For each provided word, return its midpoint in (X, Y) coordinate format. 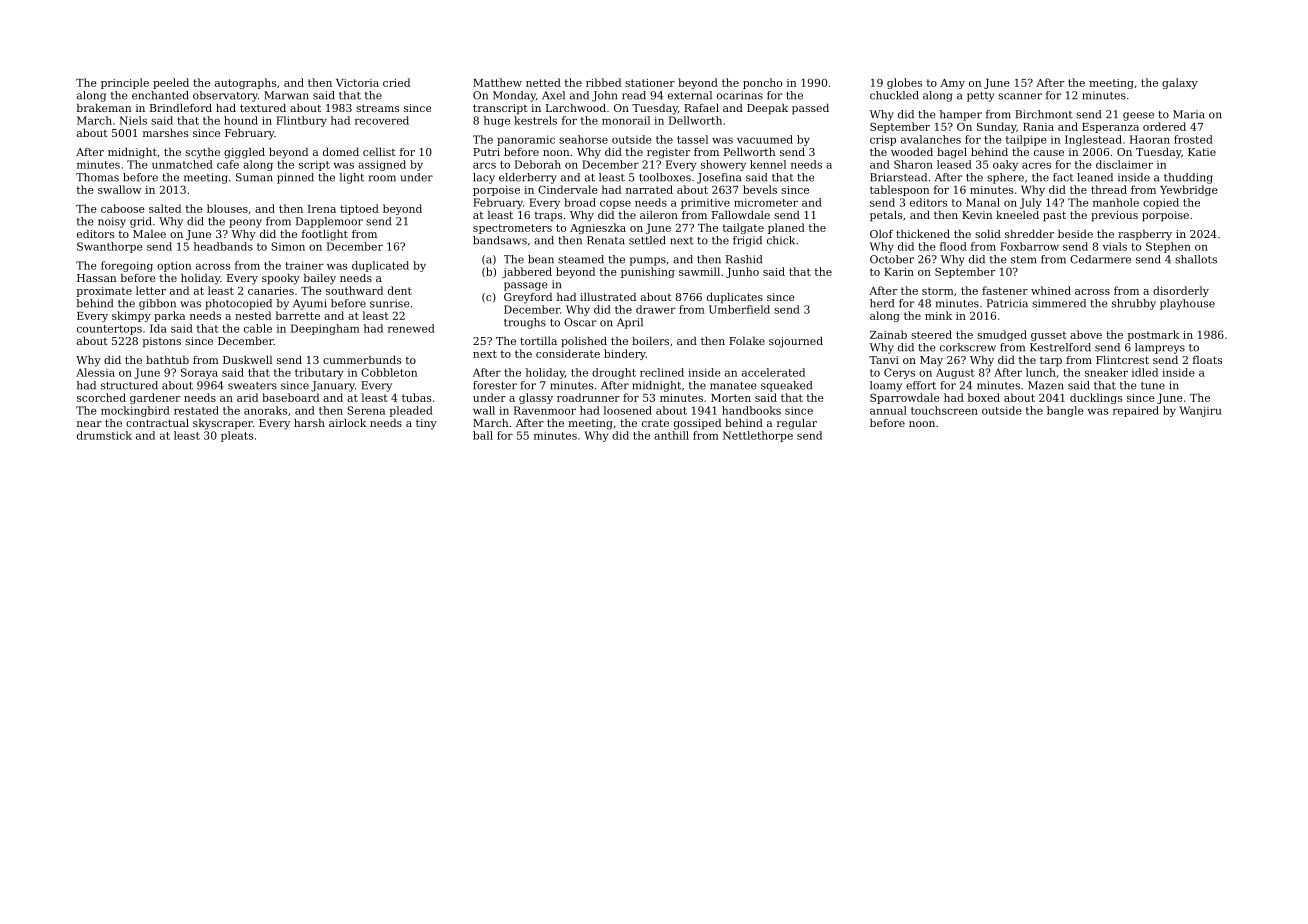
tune (1153, 386)
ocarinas (740, 95)
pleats (237, 436)
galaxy (1180, 83)
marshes (165, 132)
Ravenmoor (545, 410)
